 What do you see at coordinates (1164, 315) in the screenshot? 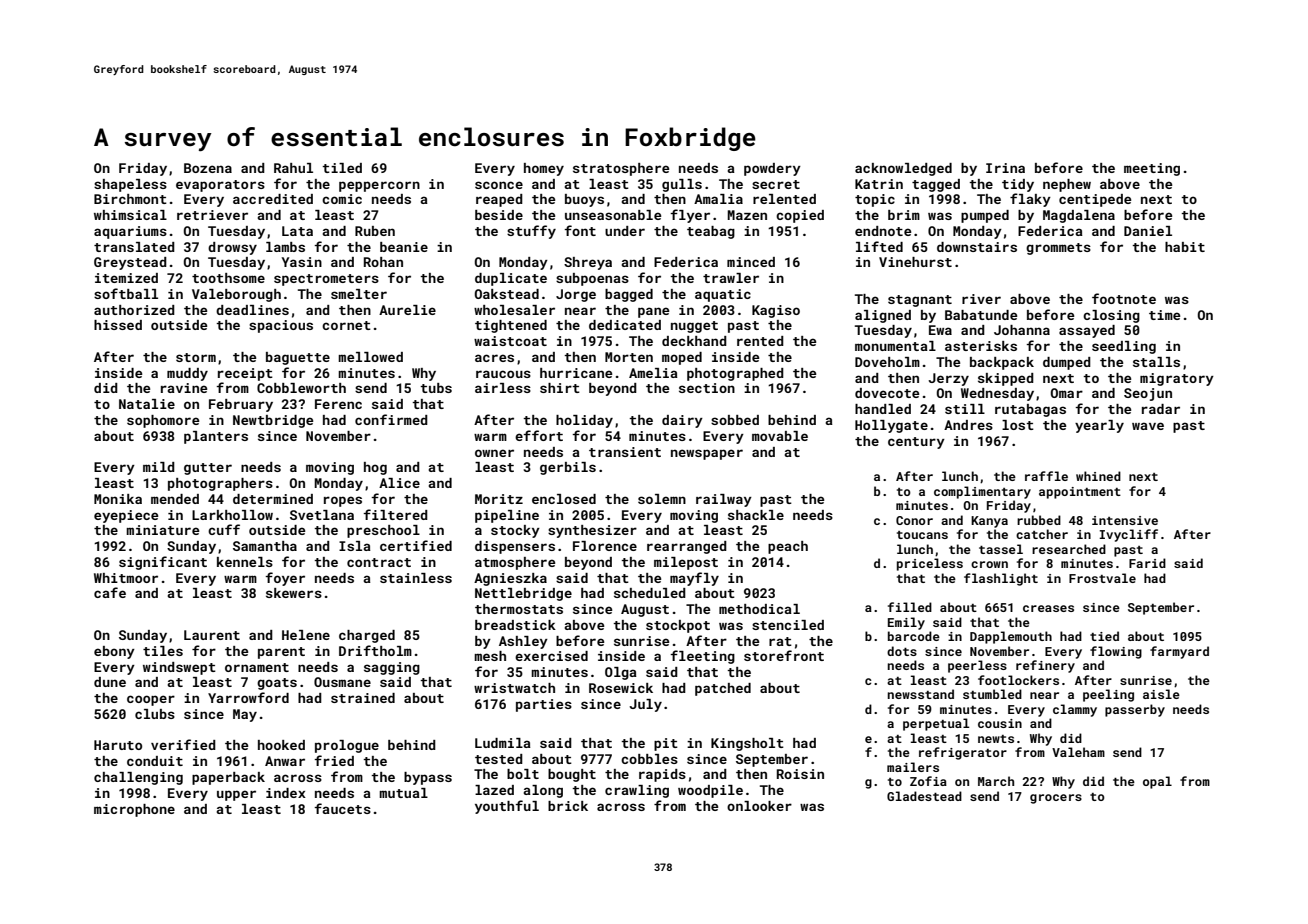
I see `time` at bounding box center [1164, 315].
